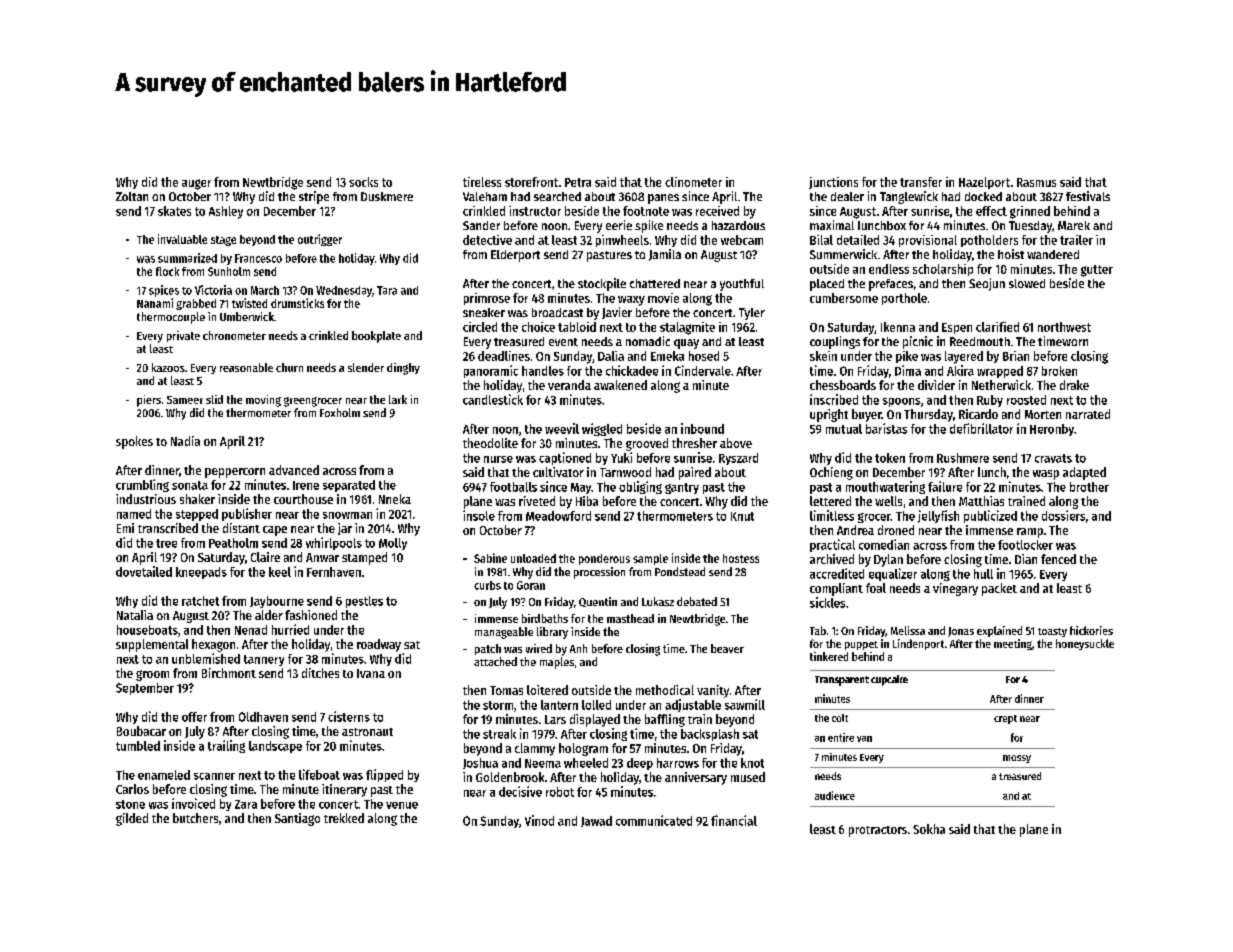 The height and width of the screenshot is (952, 1233). I want to click on financial, so click(734, 820).
